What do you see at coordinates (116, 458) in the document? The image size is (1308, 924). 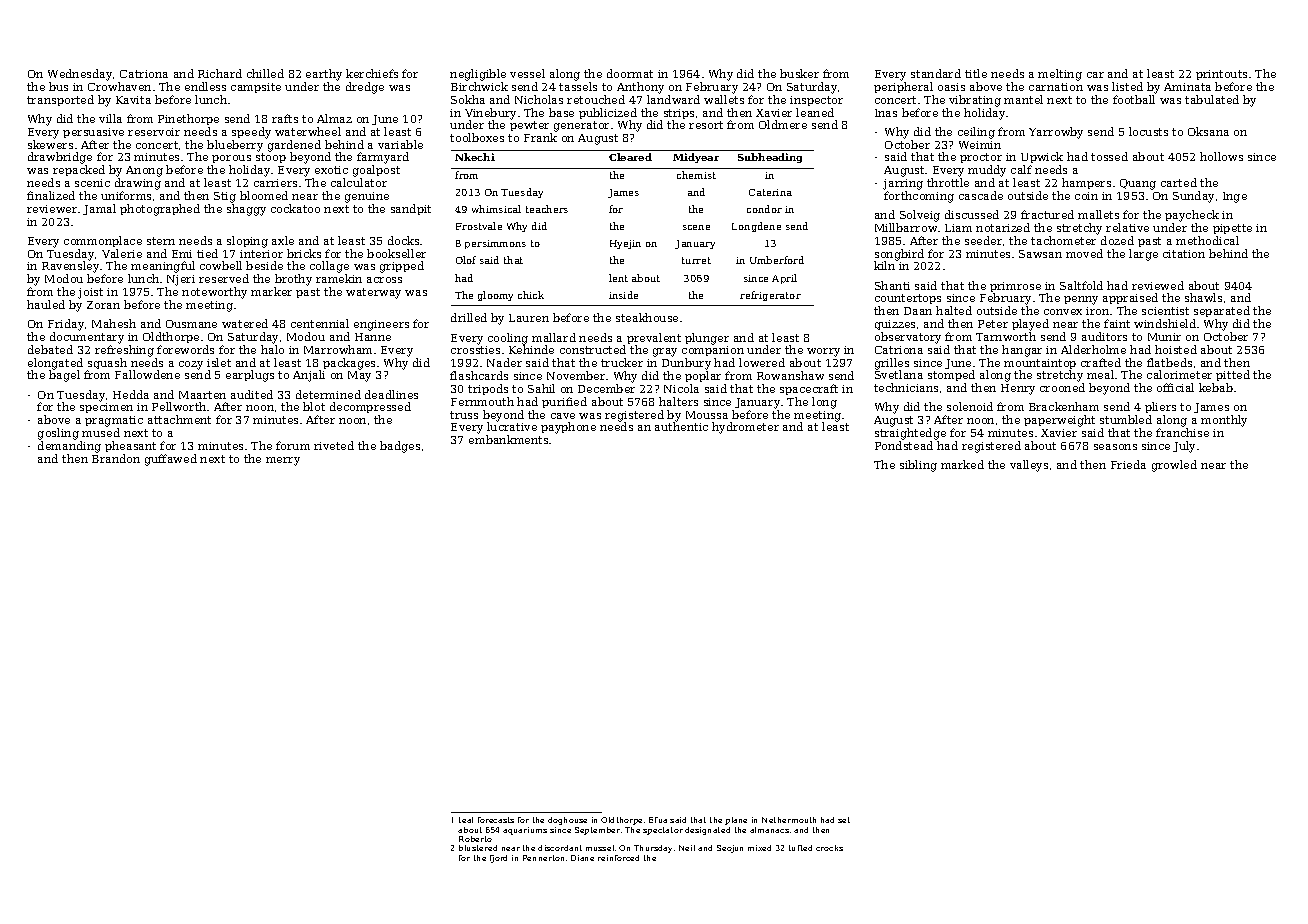 I see `Brandon` at bounding box center [116, 458].
